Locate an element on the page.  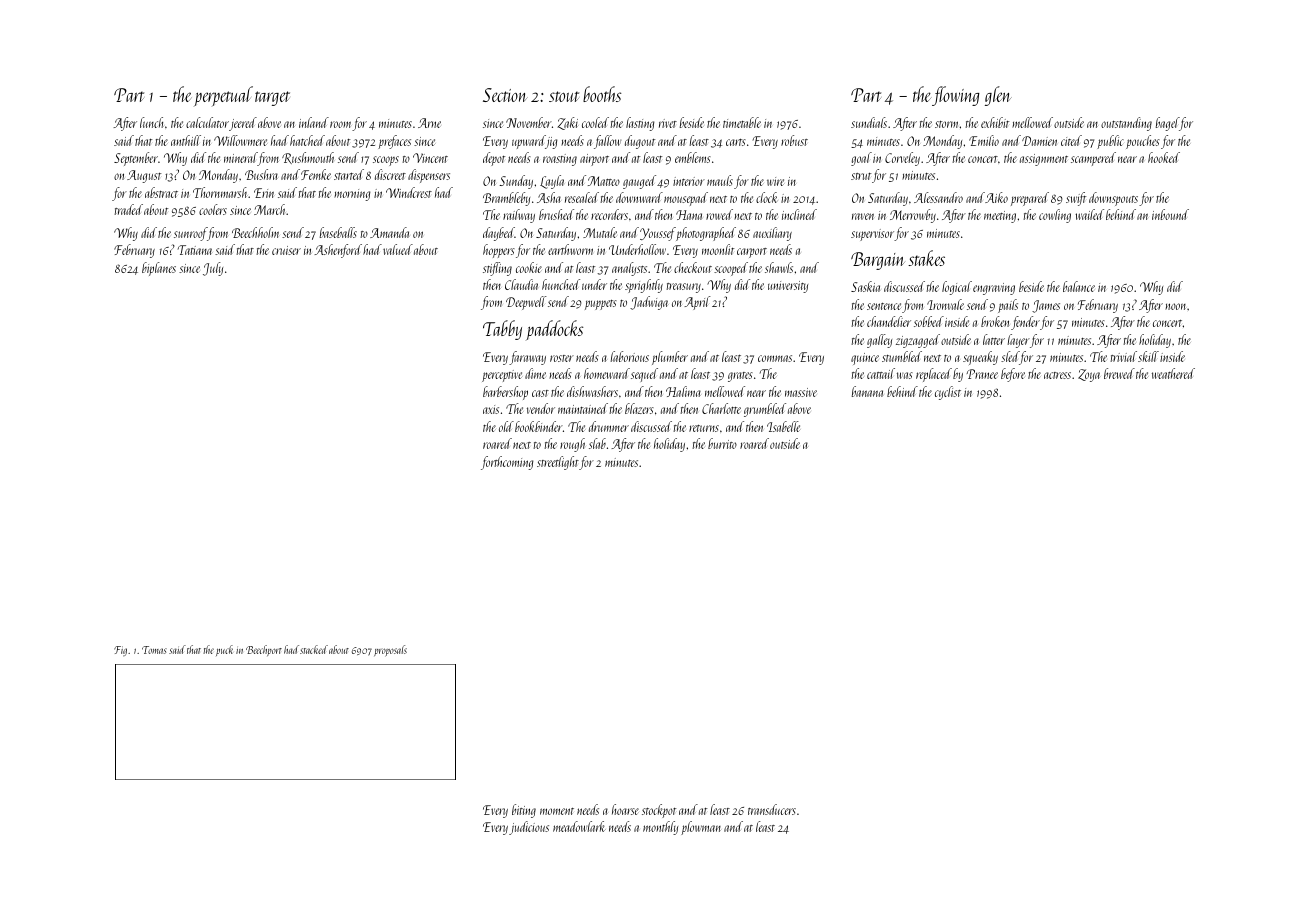
laborious is located at coordinates (629, 356).
